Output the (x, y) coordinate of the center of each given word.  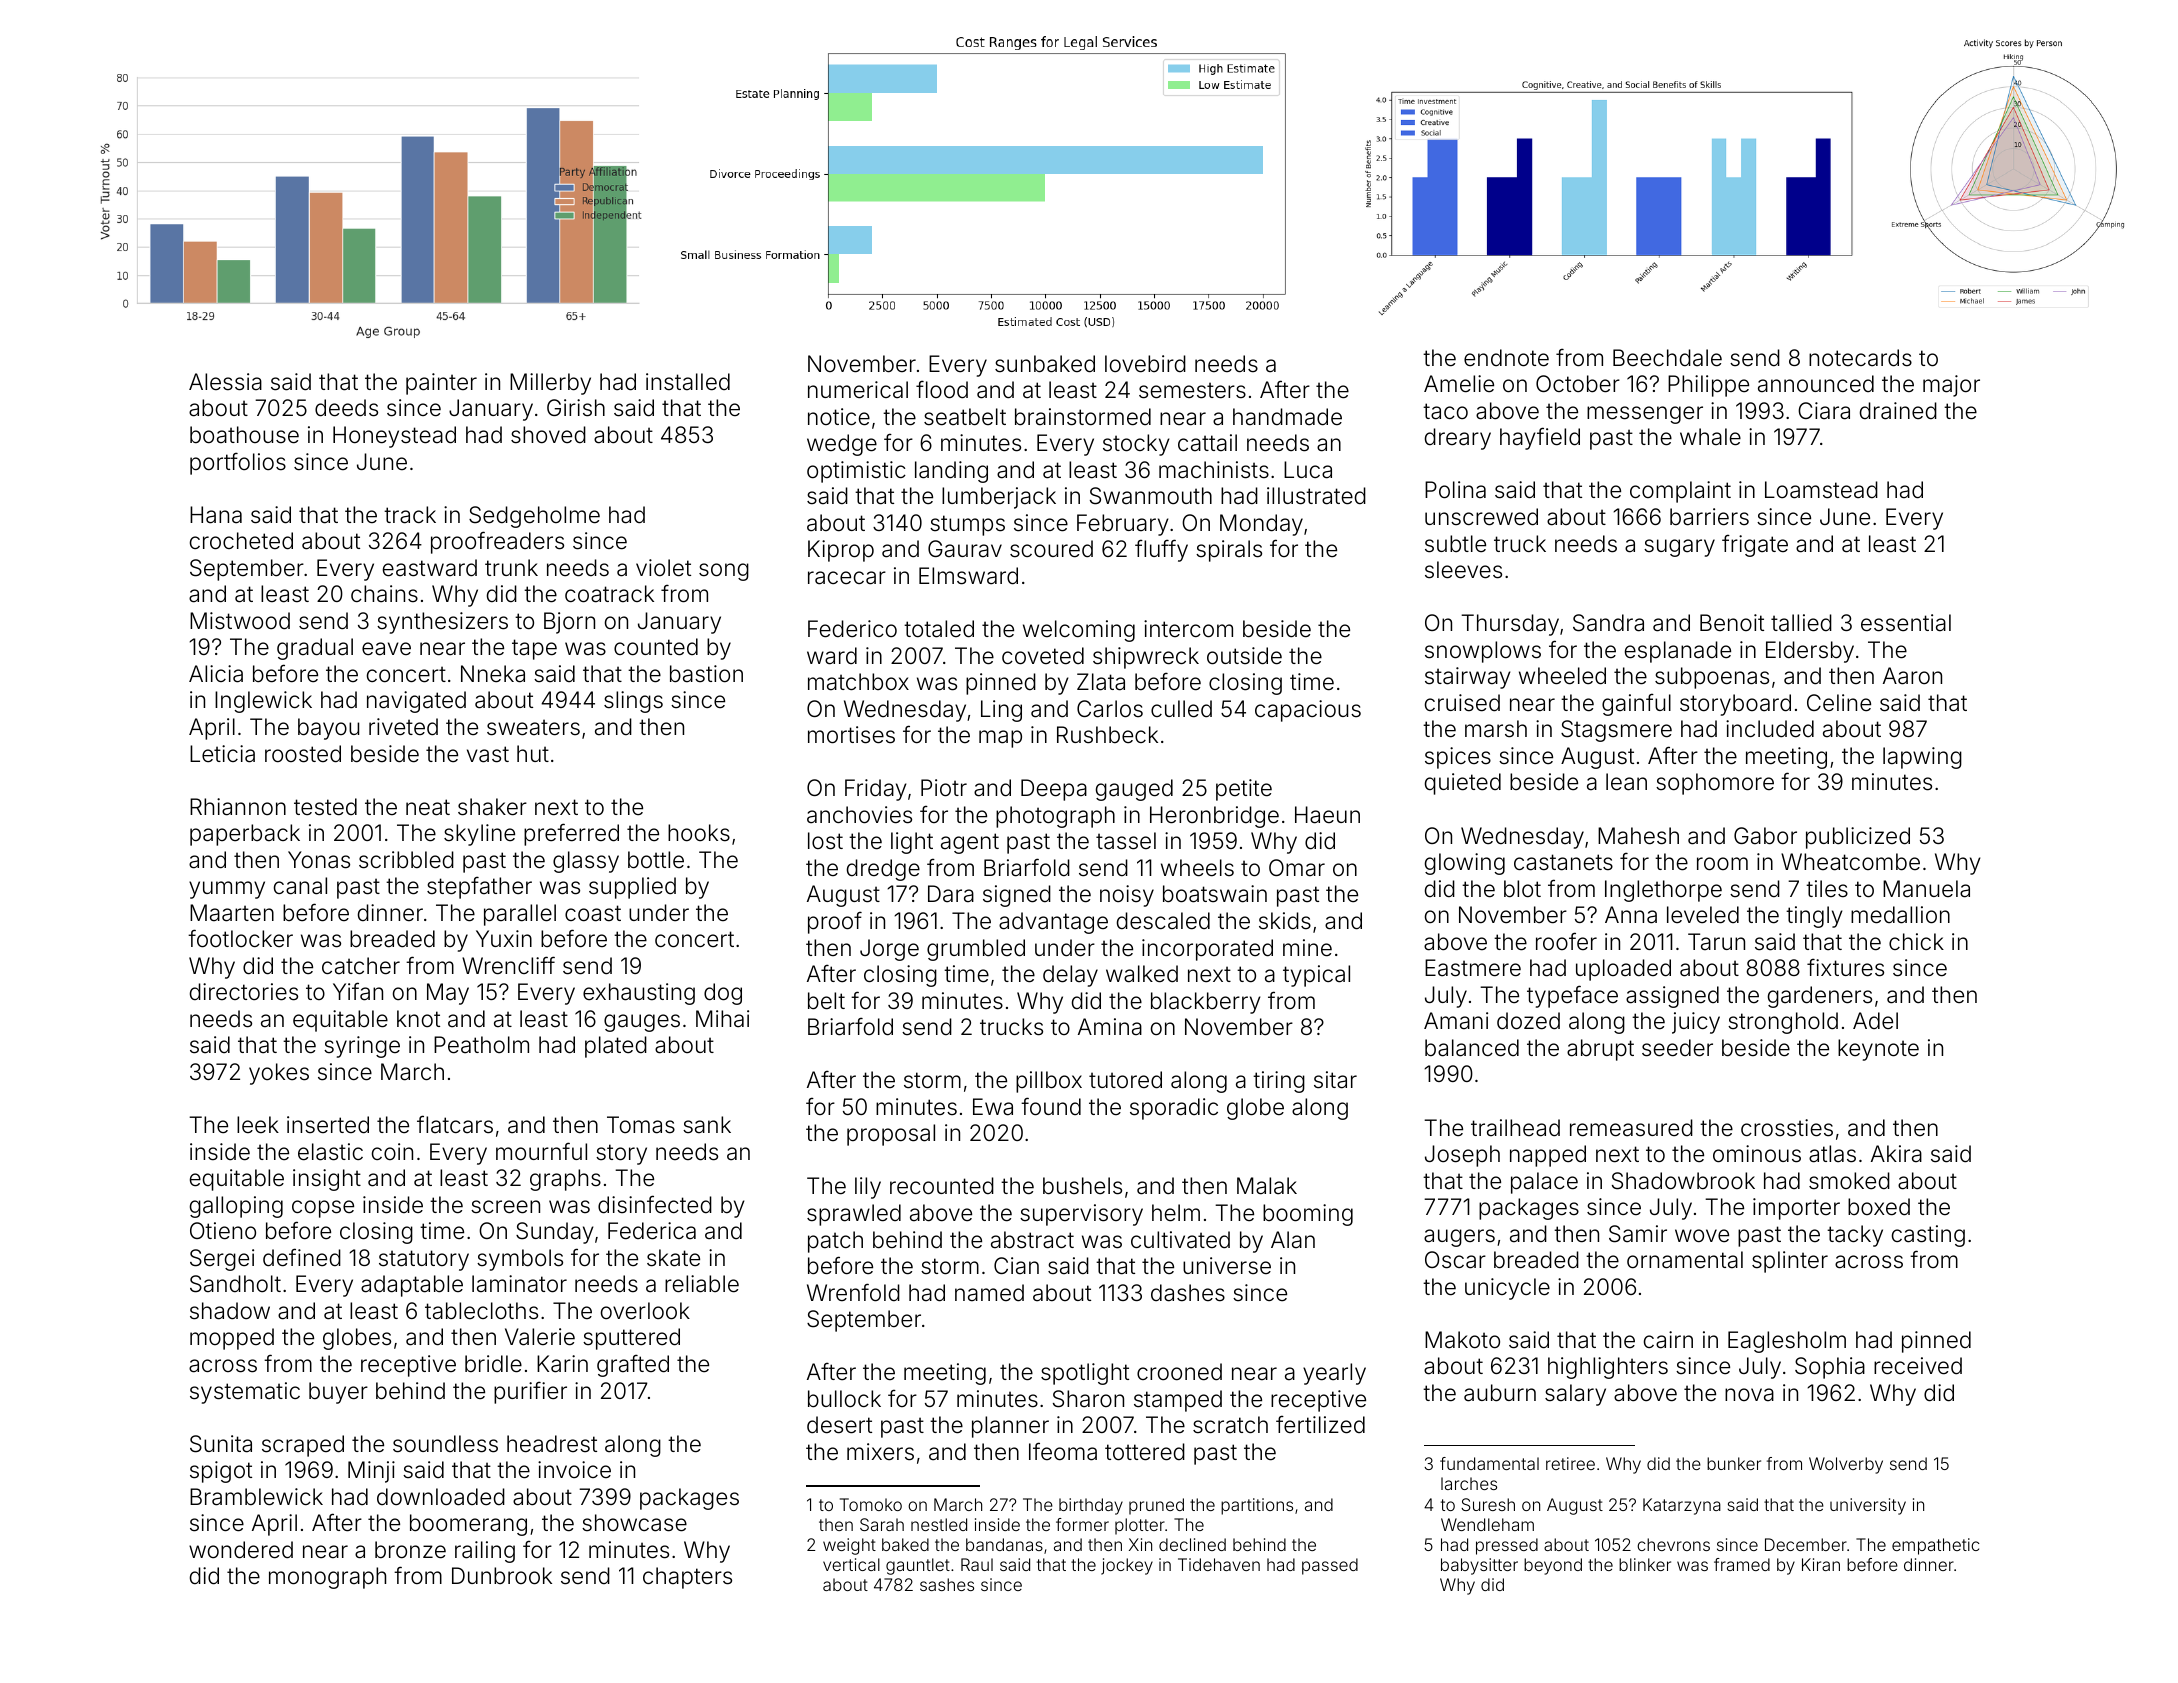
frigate (1755, 545)
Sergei (222, 1260)
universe (1227, 1265)
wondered (241, 1550)
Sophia (1830, 1368)
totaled (939, 629)
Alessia (225, 382)
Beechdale (1667, 358)
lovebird (1145, 364)
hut (533, 753)
